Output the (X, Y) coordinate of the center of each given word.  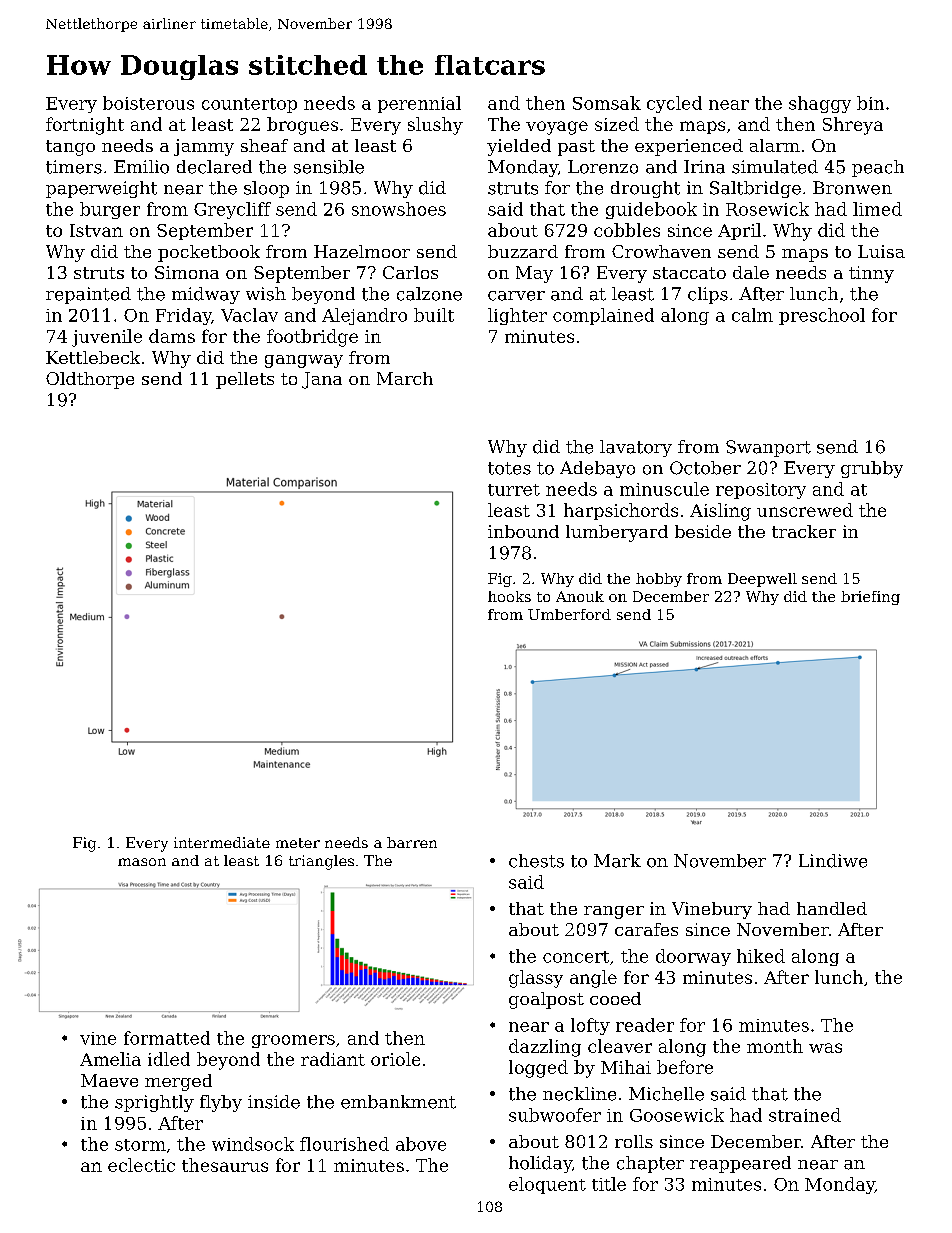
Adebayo (597, 469)
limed (877, 209)
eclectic (141, 1165)
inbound (523, 531)
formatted (167, 1038)
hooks (509, 596)
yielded (519, 147)
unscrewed (805, 510)
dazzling (545, 1048)
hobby (659, 580)
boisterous (148, 103)
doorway (693, 957)
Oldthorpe (90, 380)
